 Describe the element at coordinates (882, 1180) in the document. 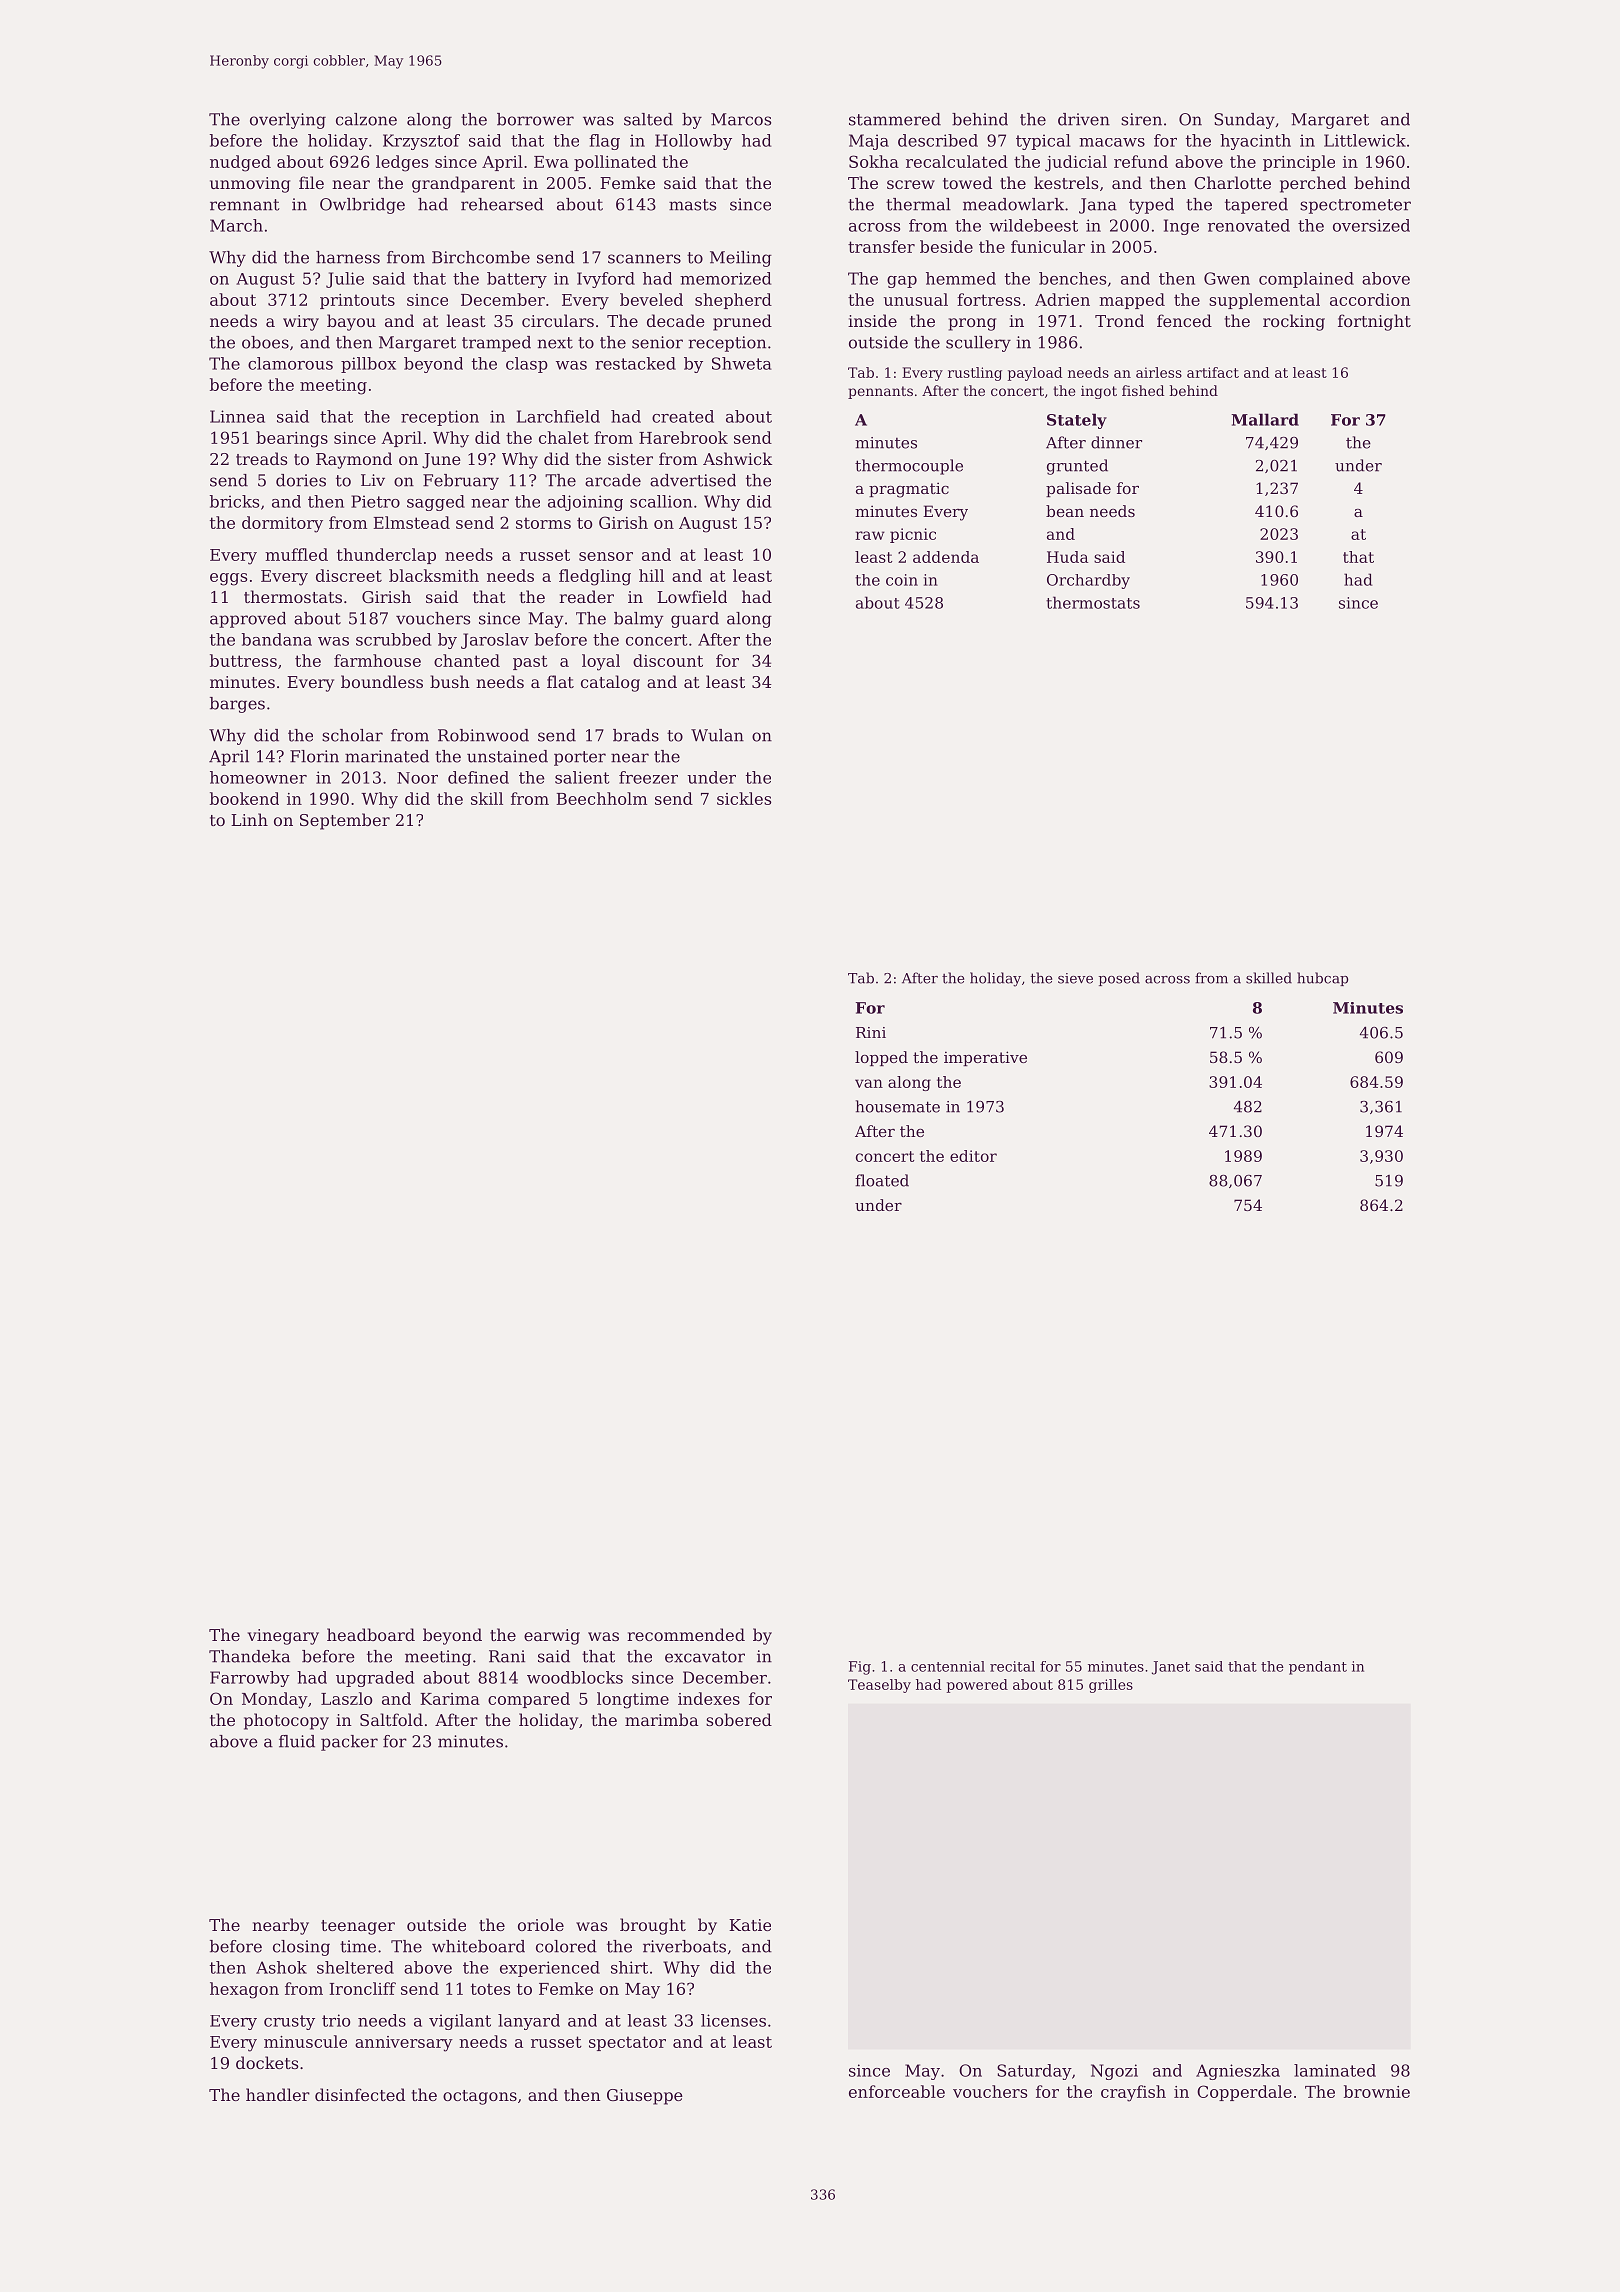

I see `floated` at that location.
